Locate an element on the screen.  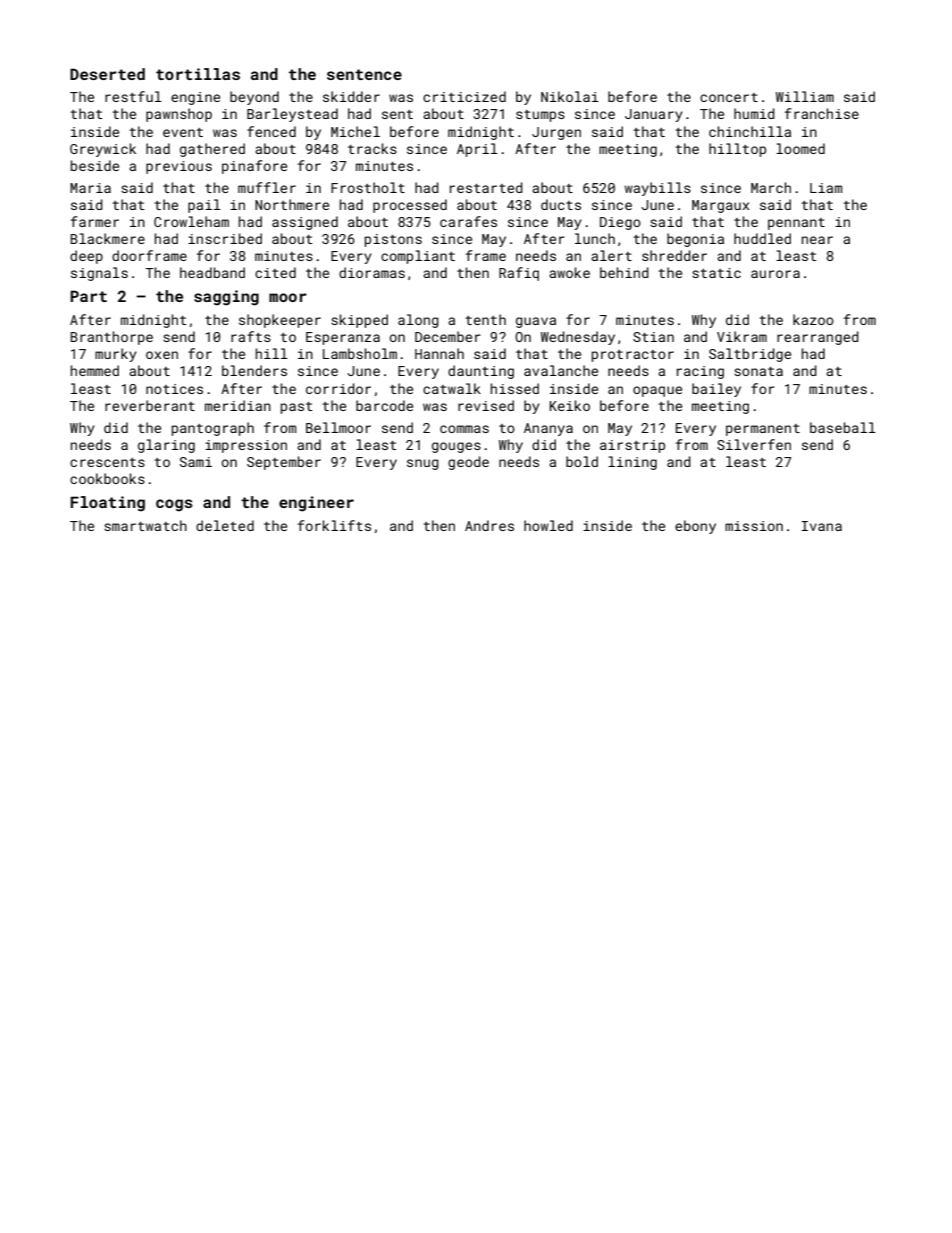
hissed is located at coordinates (515, 388).
